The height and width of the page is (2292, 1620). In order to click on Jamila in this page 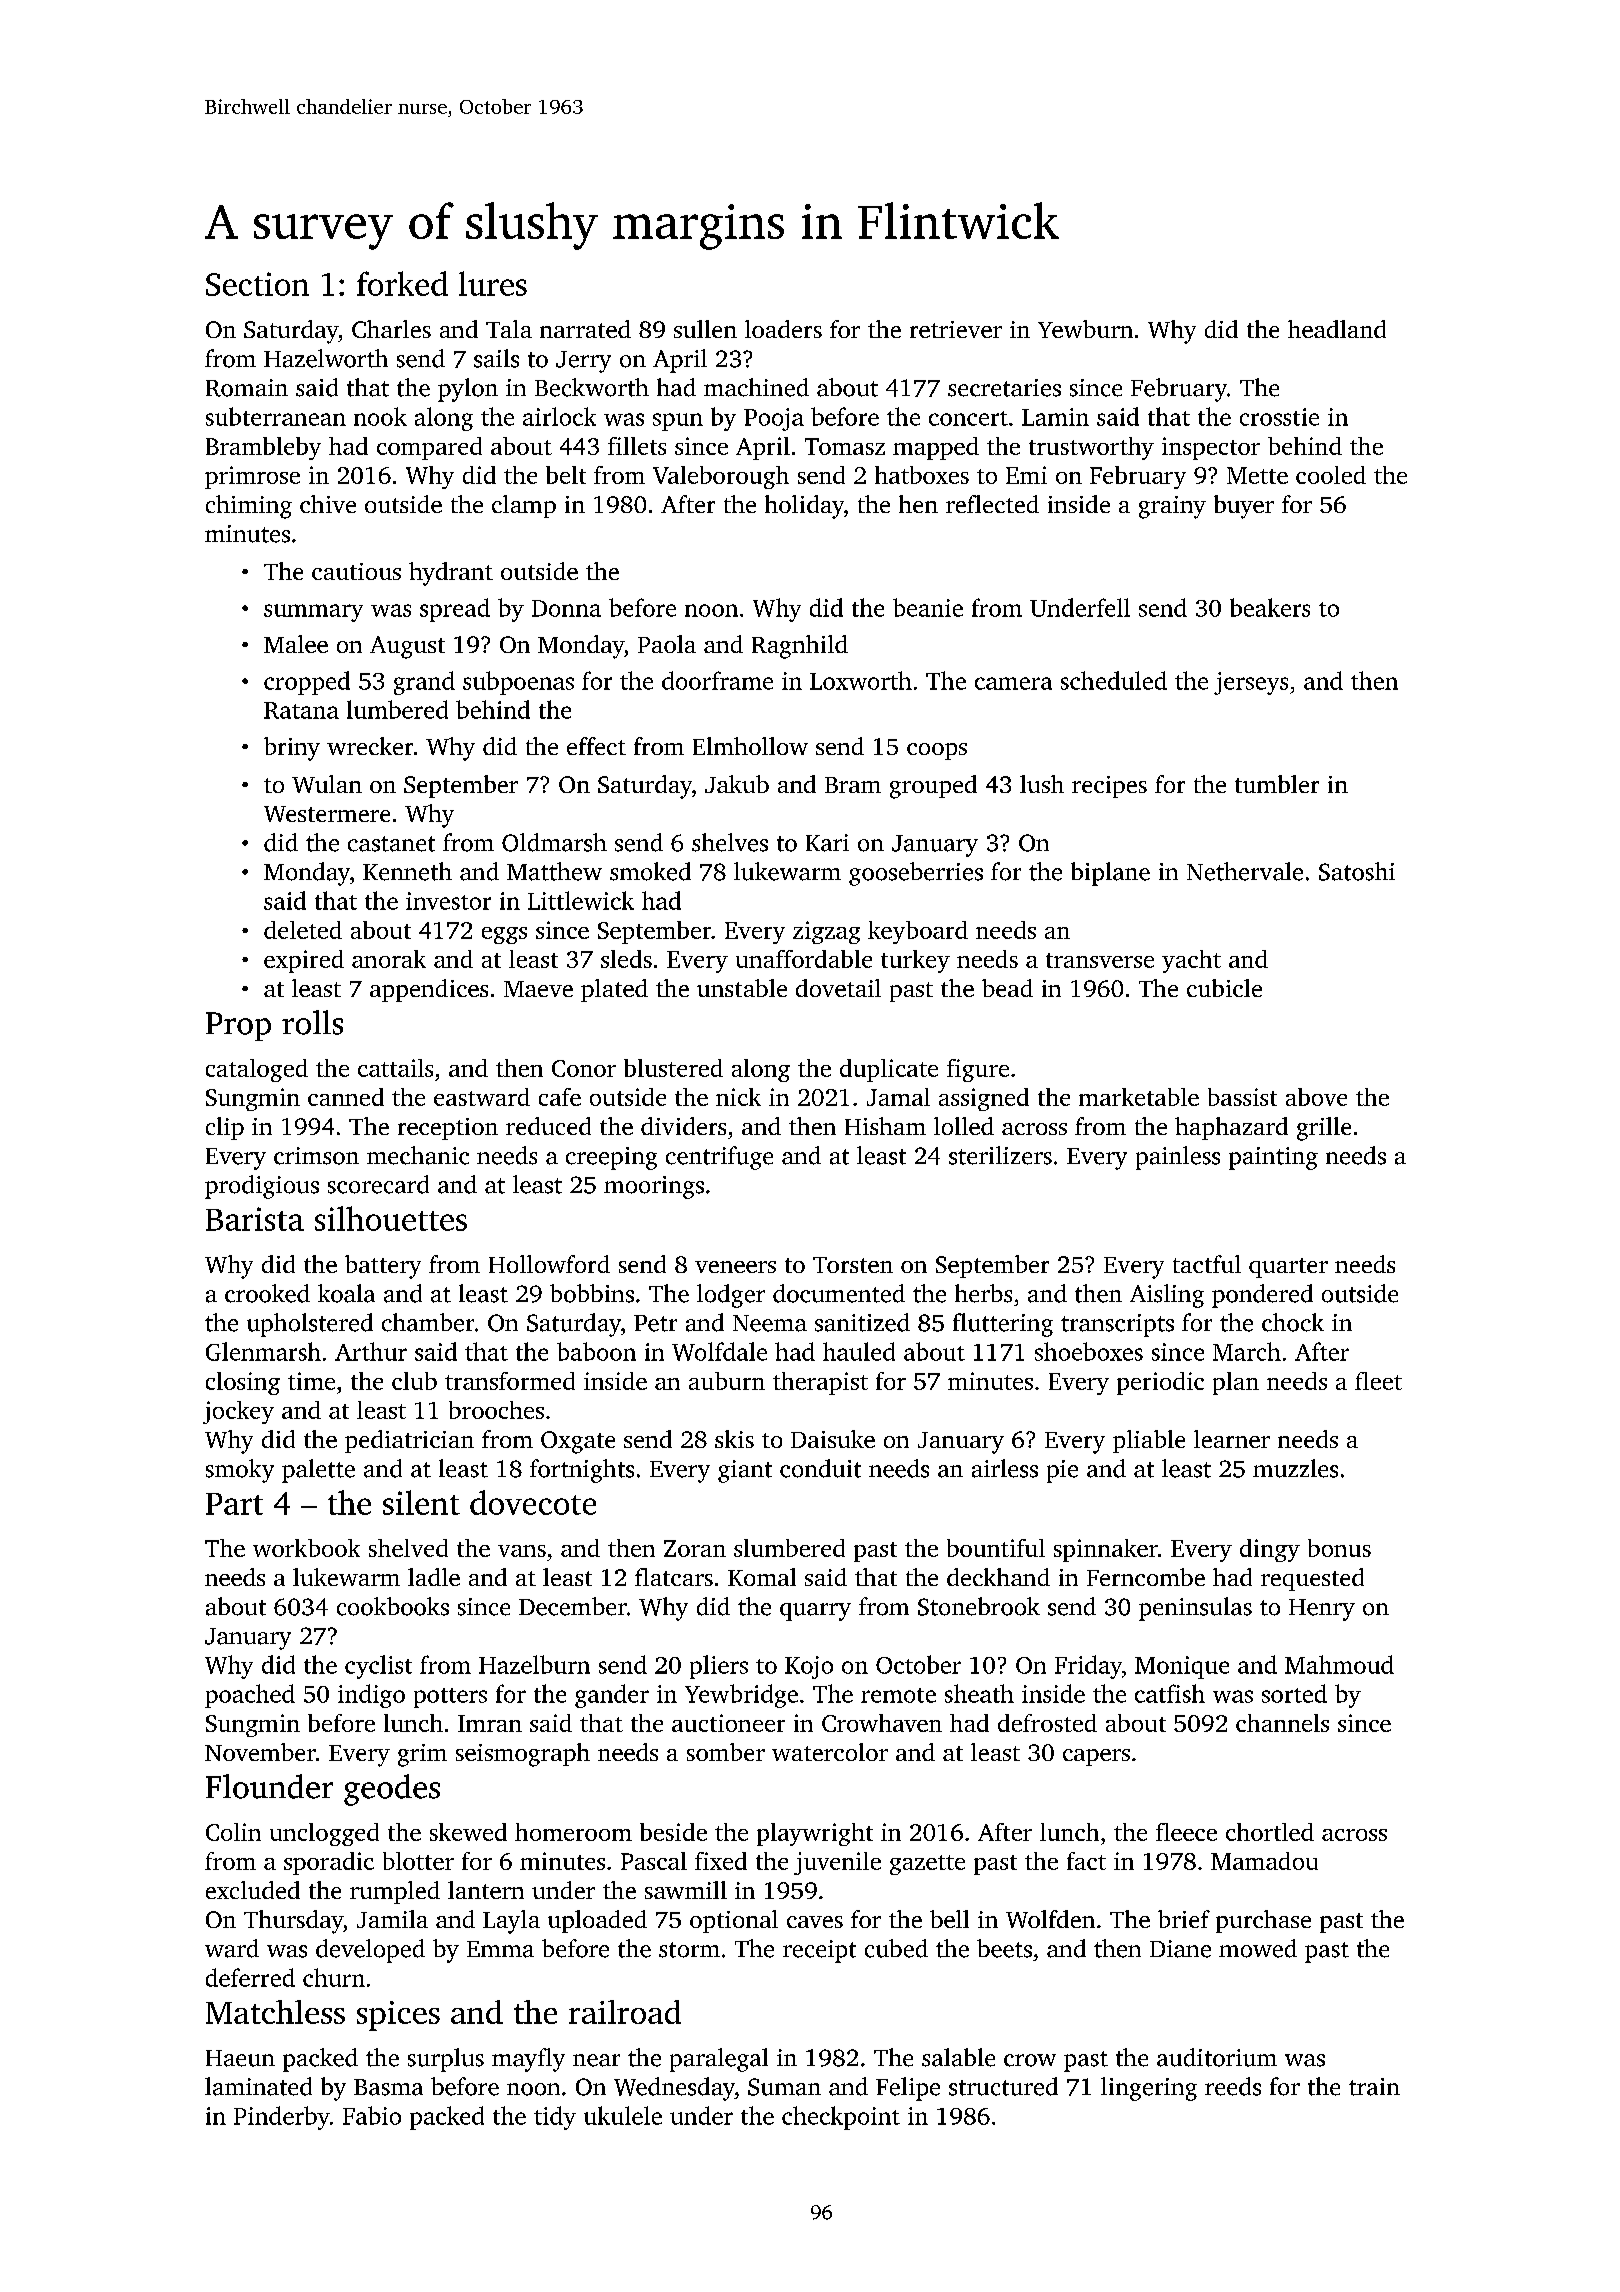, I will do `click(392, 1919)`.
